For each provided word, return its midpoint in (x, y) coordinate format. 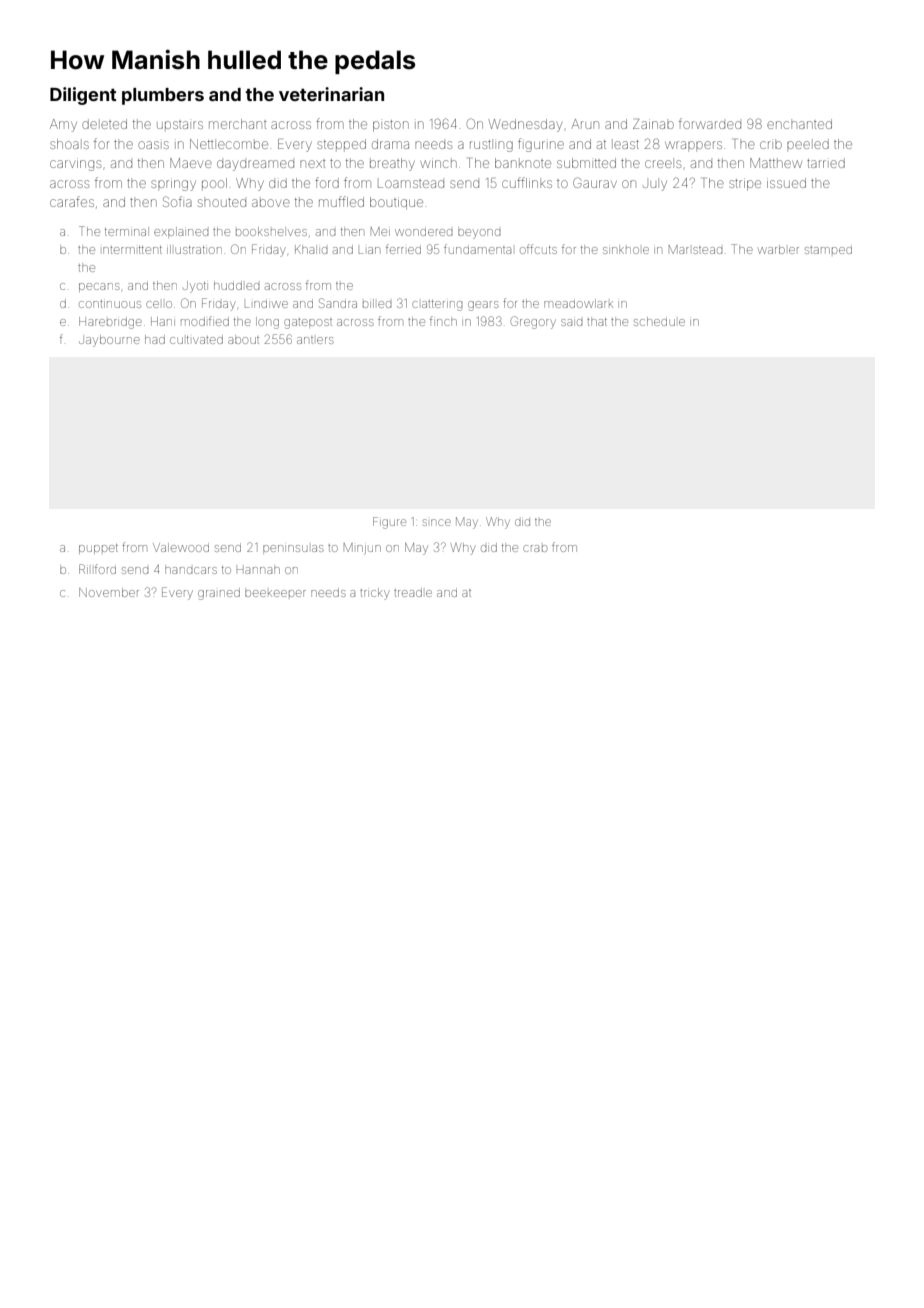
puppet (98, 549)
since (437, 522)
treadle (413, 592)
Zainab (653, 124)
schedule (659, 321)
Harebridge (110, 323)
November (109, 592)
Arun (585, 124)
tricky (375, 594)
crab (535, 548)
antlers (315, 340)
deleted (104, 124)
